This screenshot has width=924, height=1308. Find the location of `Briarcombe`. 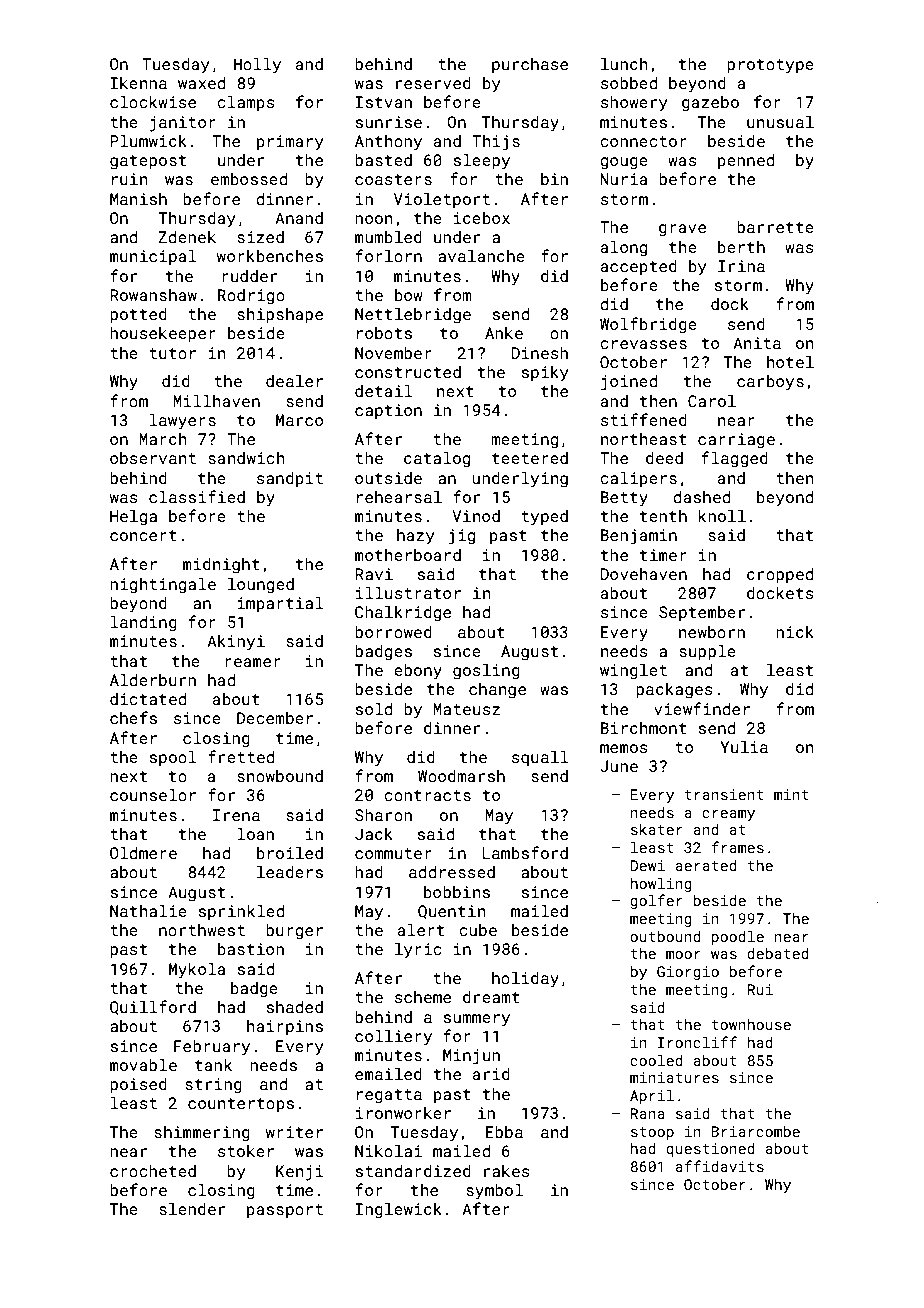

Briarcombe is located at coordinates (756, 1131).
